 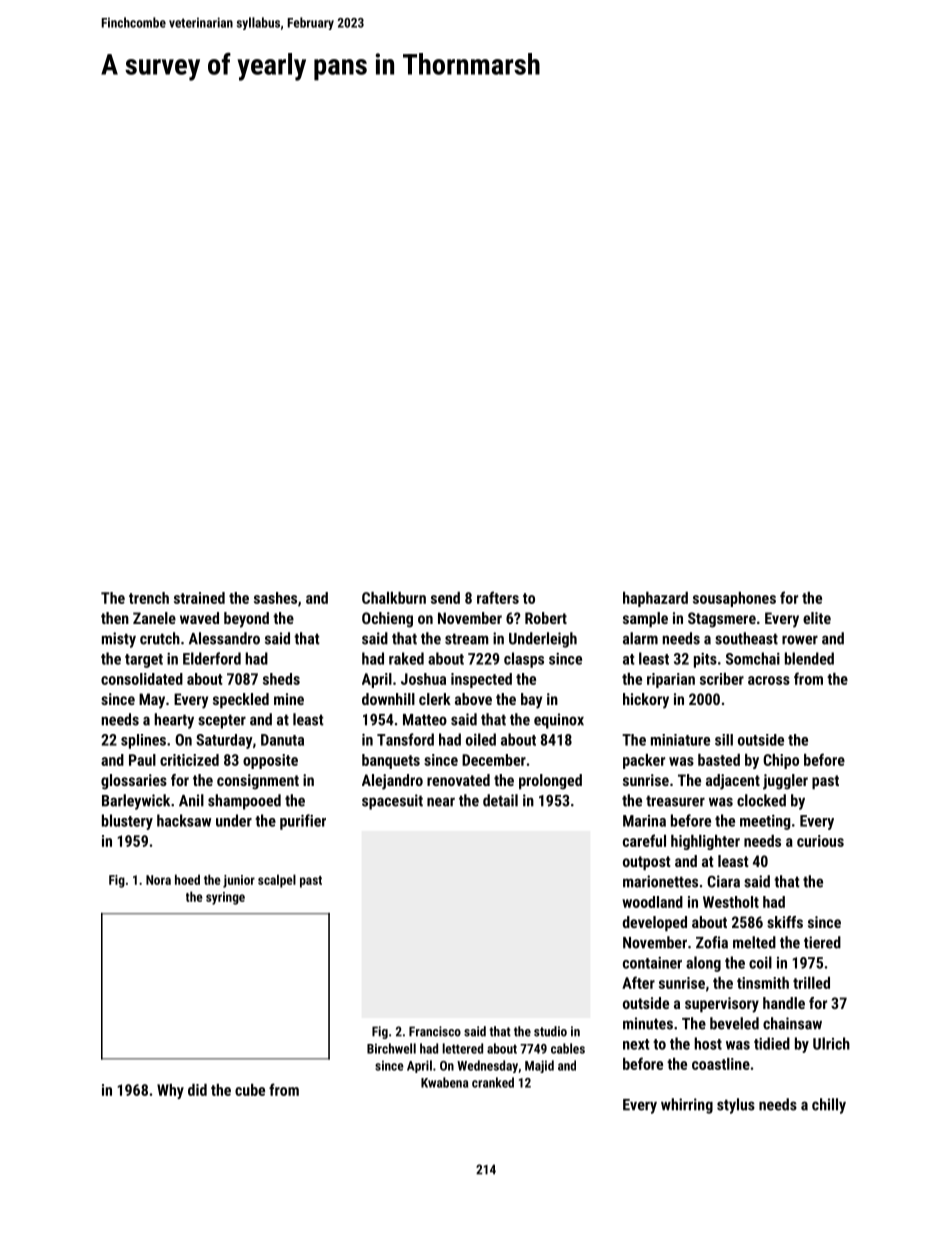 What do you see at coordinates (550, 782) in the page?
I see `prolonged` at bounding box center [550, 782].
